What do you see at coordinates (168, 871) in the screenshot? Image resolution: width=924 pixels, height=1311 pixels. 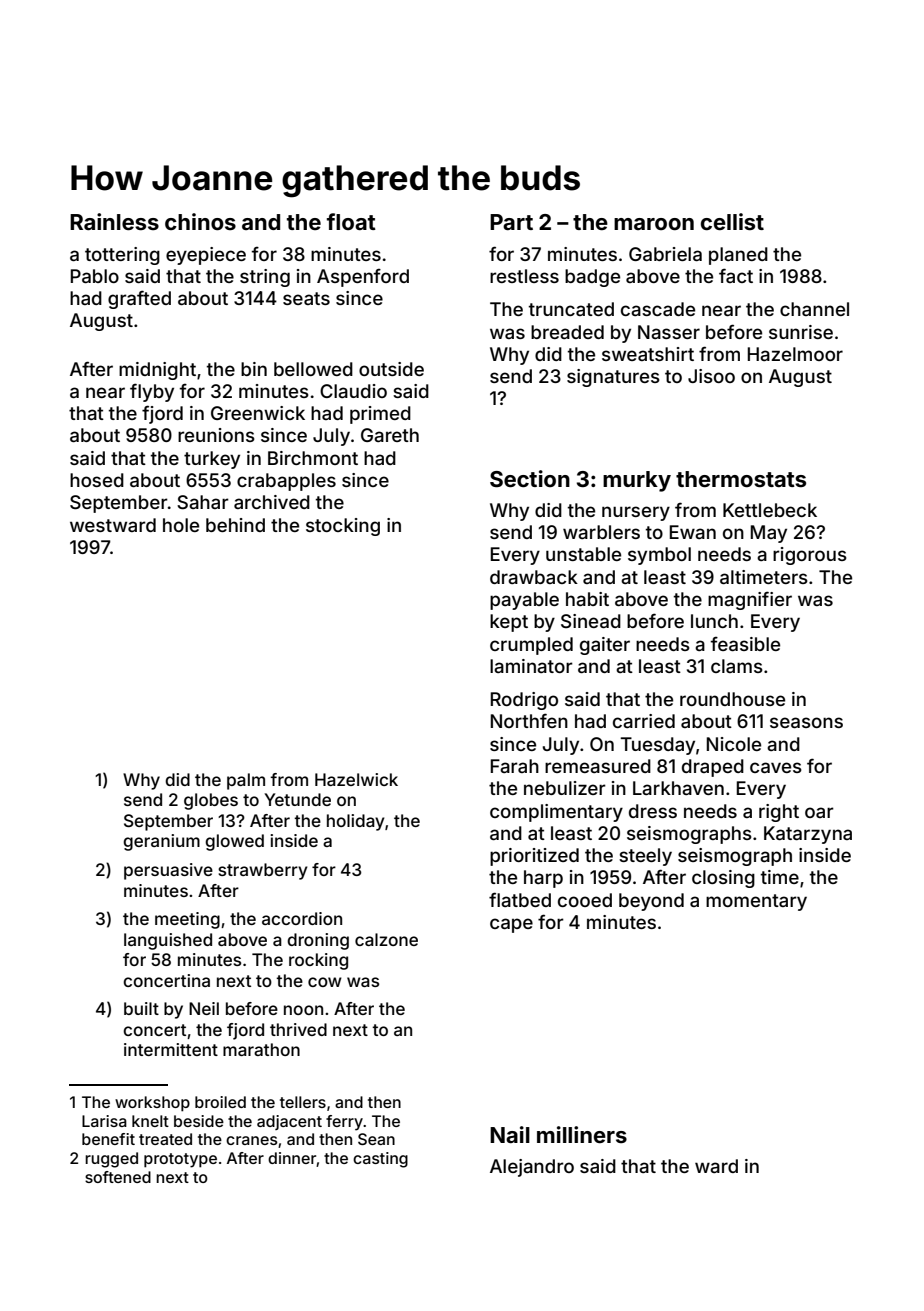 I see `persuasive` at bounding box center [168, 871].
